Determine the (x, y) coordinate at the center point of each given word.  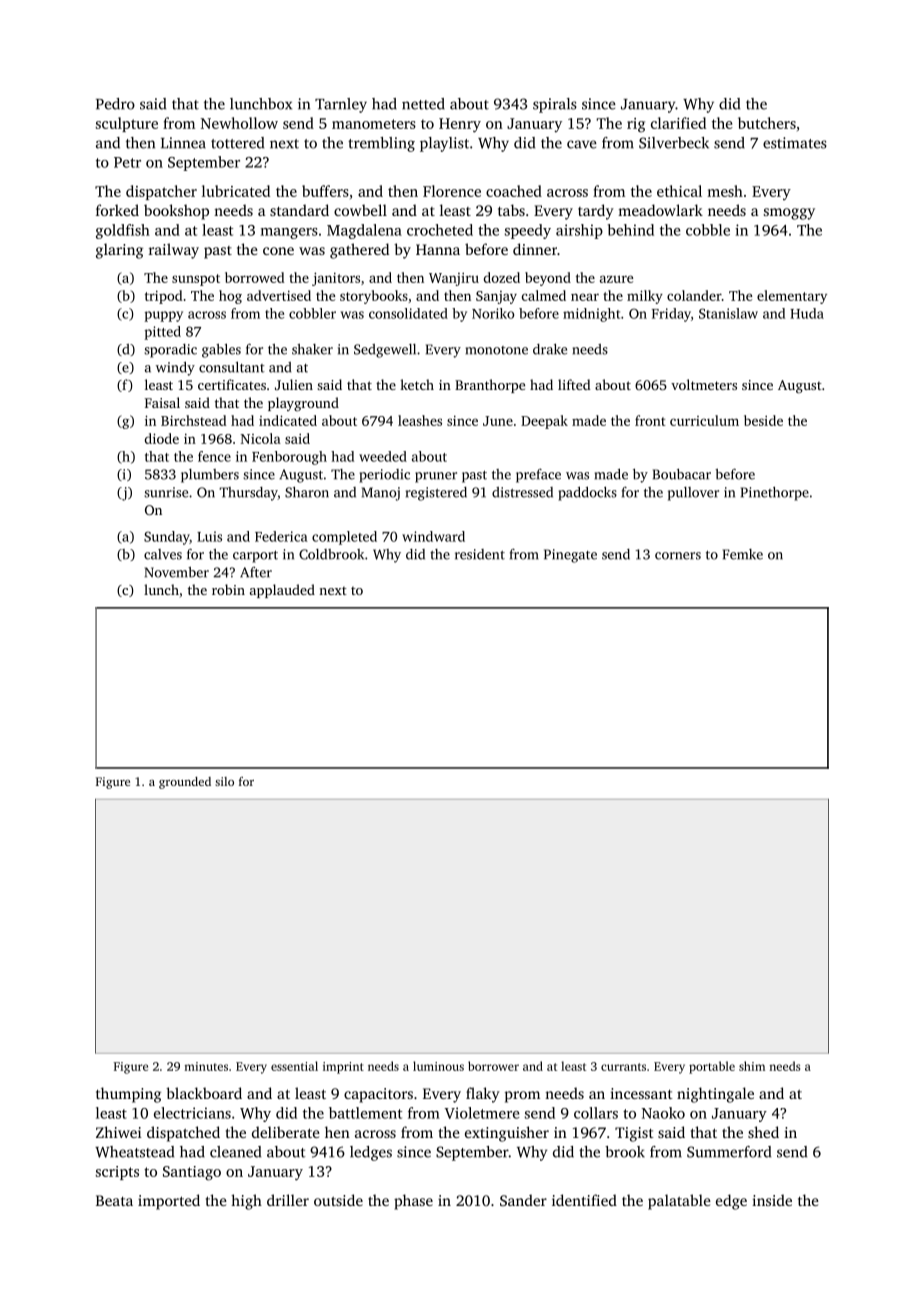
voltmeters (704, 384)
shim (752, 1066)
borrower (493, 1066)
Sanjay (496, 297)
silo (224, 781)
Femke (743, 554)
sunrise (166, 492)
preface (538, 476)
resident (480, 554)
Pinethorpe (775, 494)
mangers (289, 233)
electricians (192, 1113)
